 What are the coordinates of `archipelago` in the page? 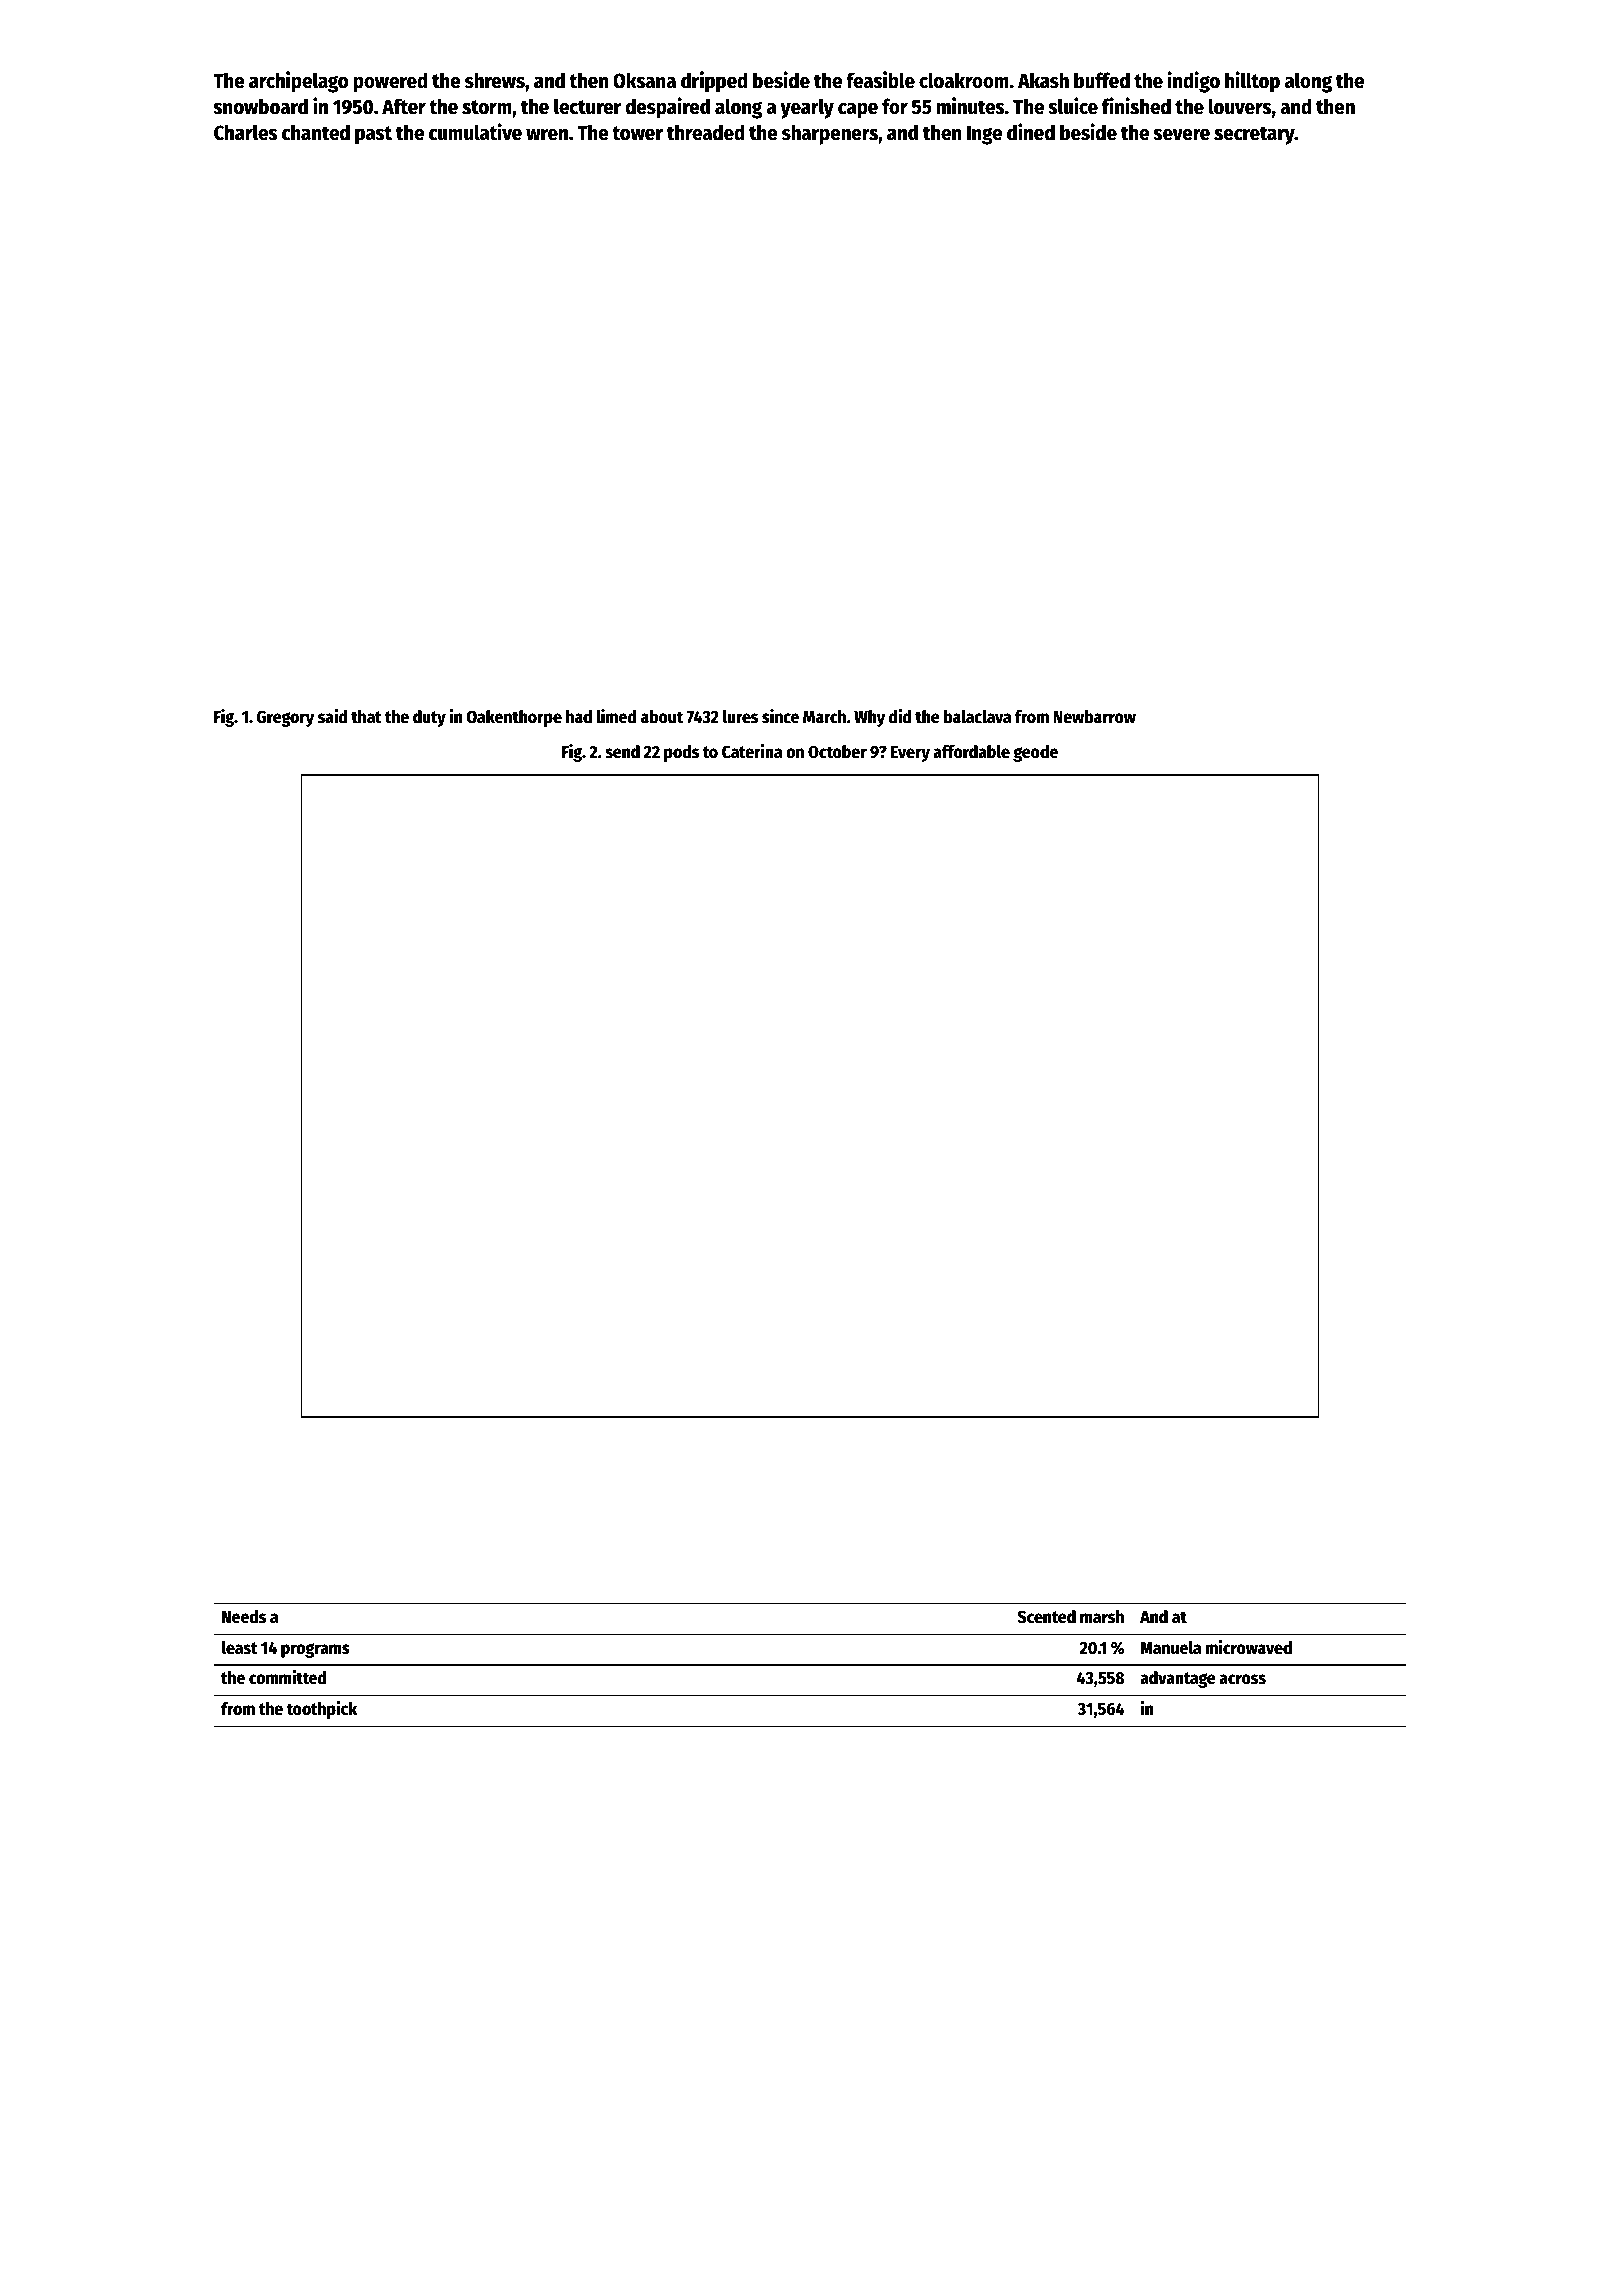 It's located at (298, 82).
